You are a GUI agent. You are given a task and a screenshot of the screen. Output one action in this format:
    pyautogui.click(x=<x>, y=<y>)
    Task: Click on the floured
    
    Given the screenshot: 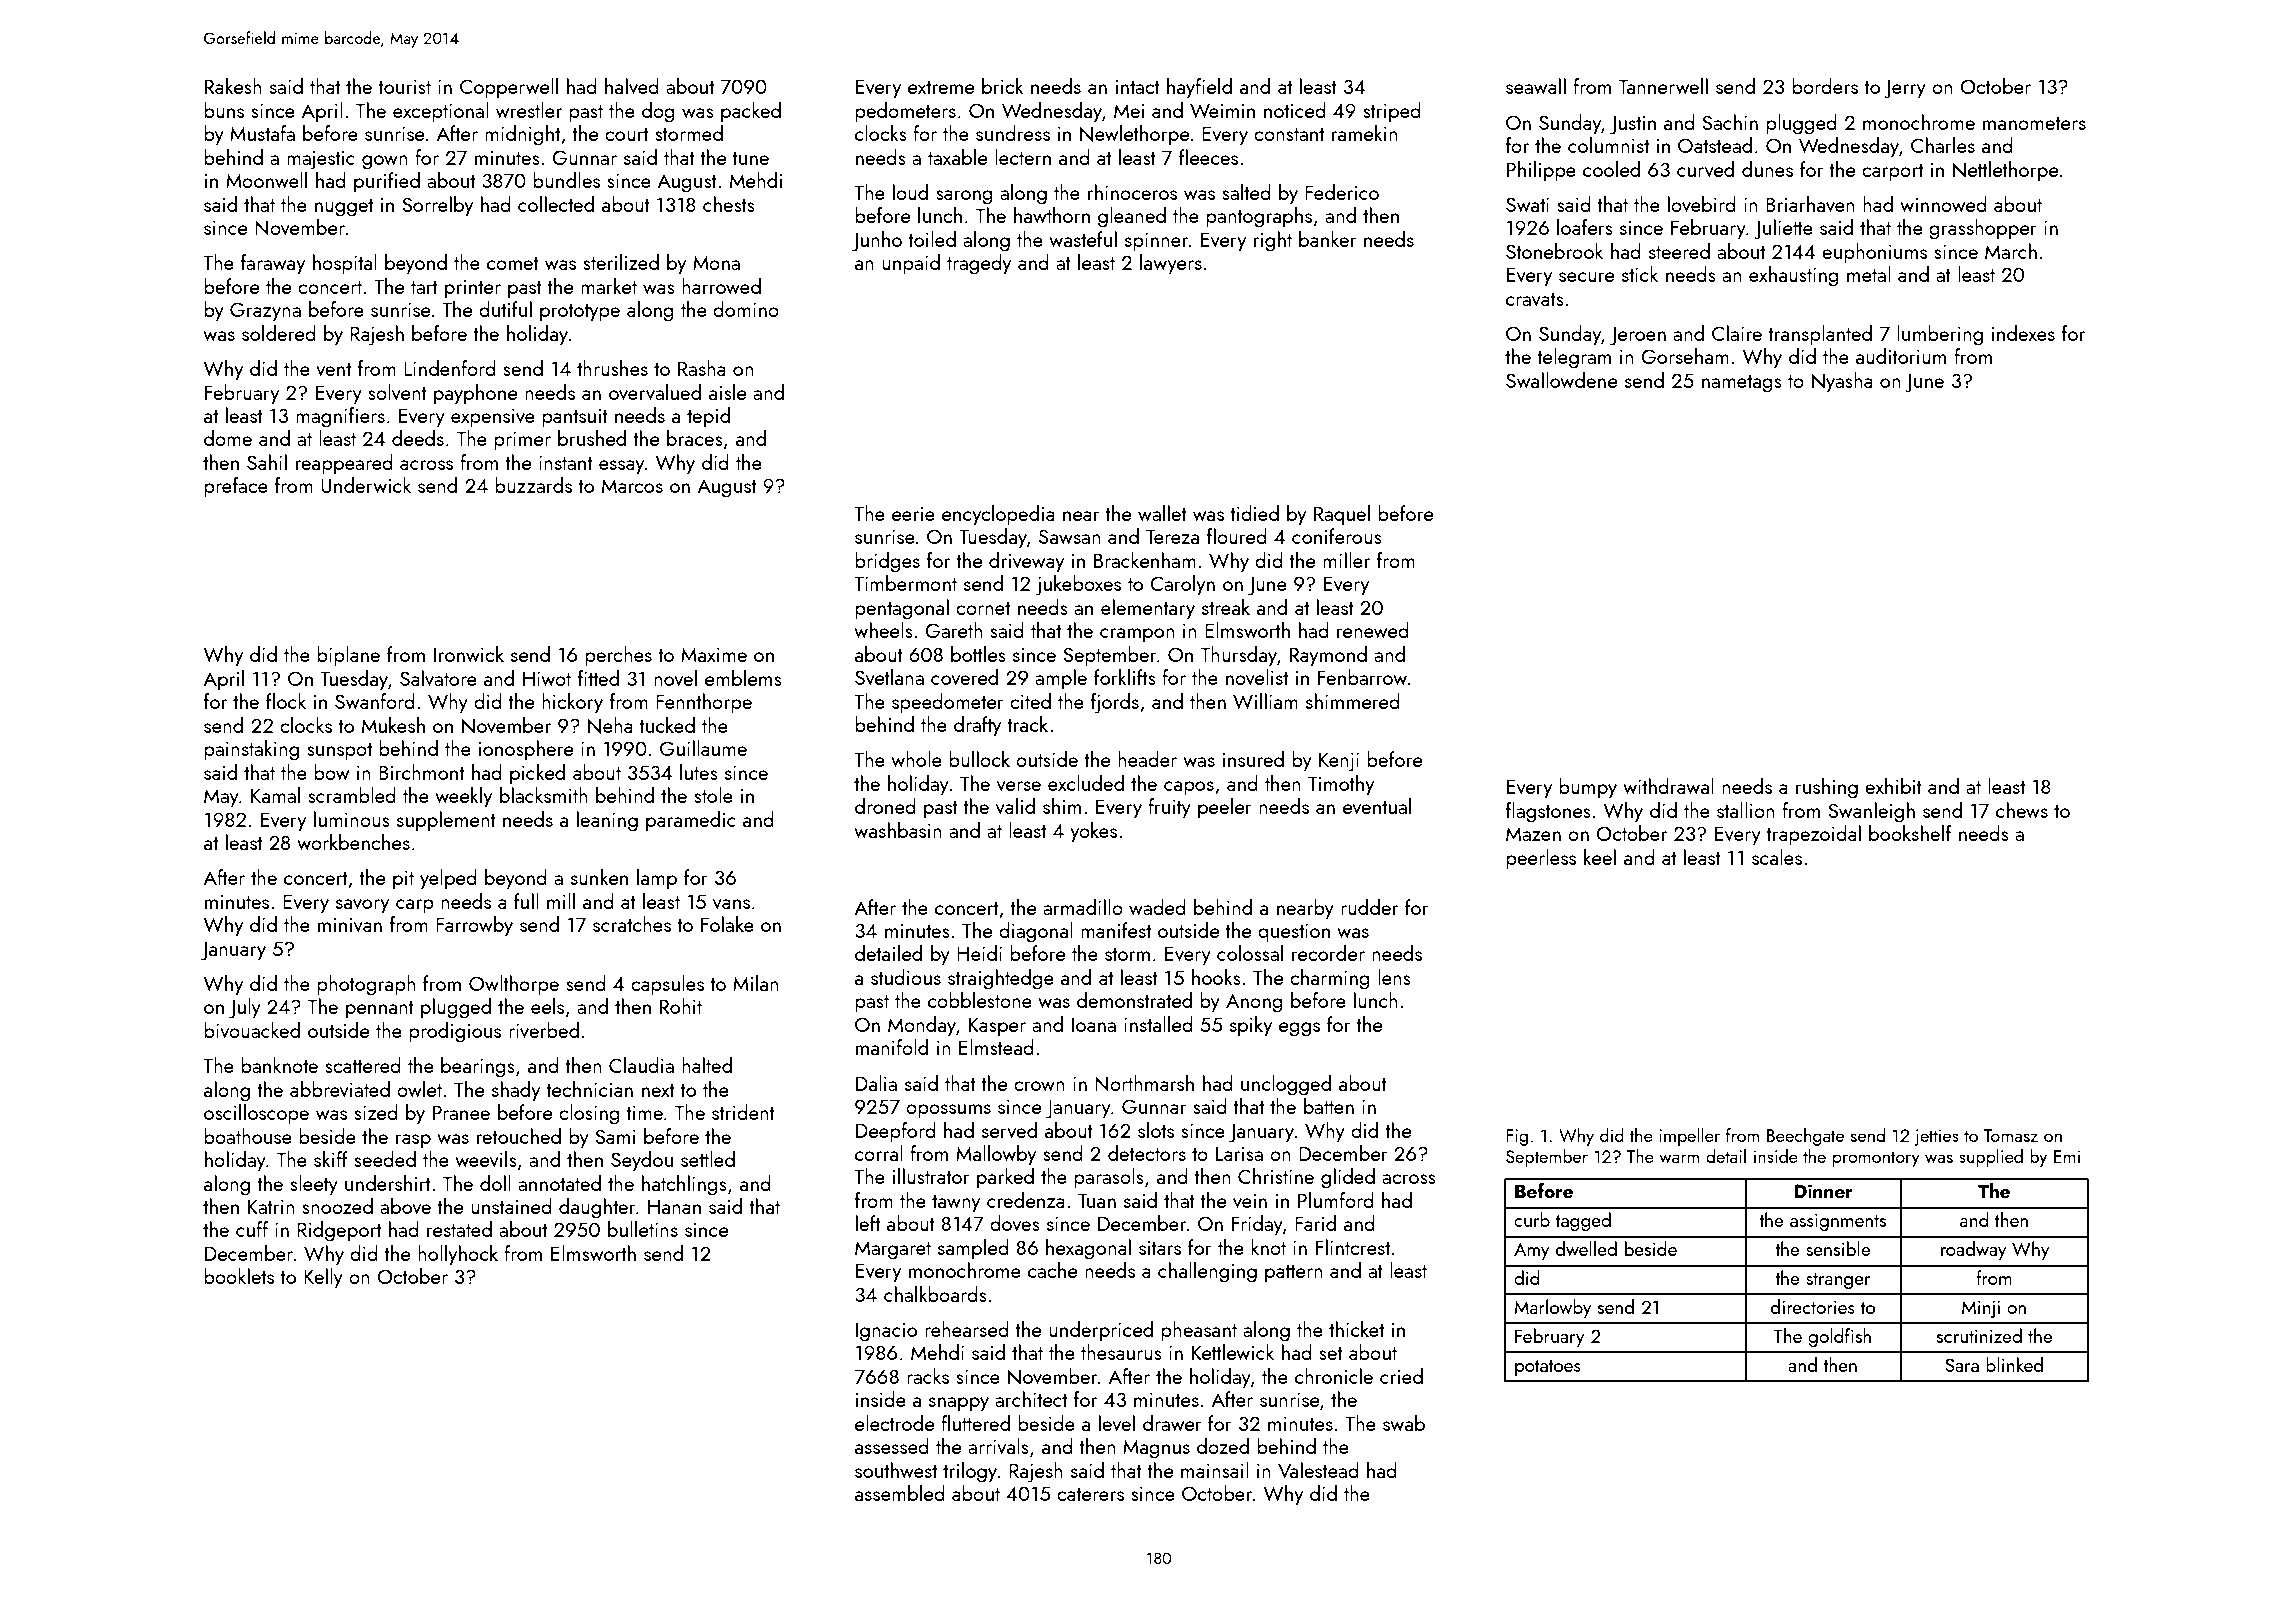 What is the action you would take?
    pyautogui.click(x=1237, y=536)
